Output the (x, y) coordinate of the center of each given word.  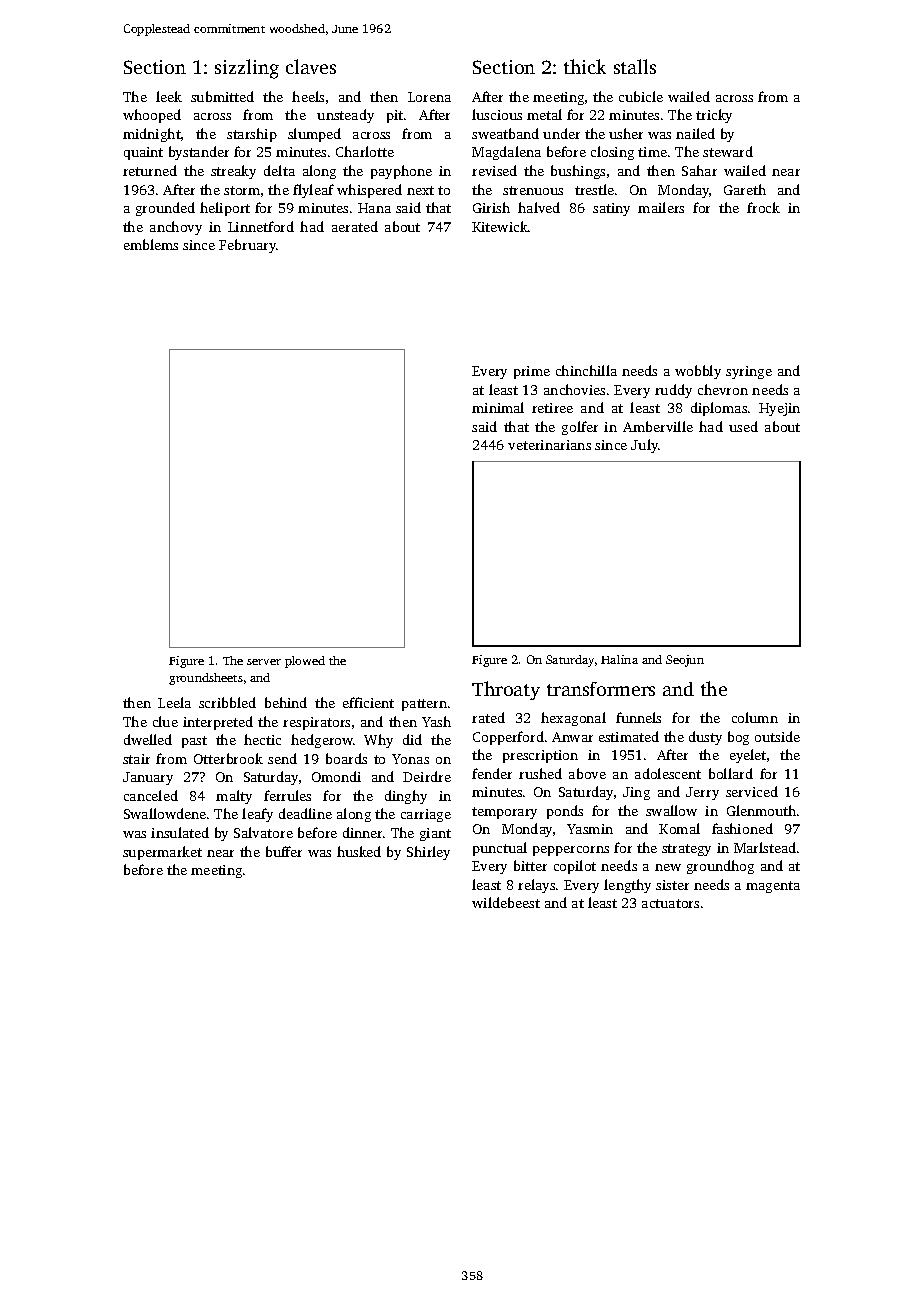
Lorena (429, 97)
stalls (635, 66)
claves (311, 66)
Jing (636, 793)
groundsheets (206, 679)
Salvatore (263, 832)
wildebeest (506, 902)
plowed (305, 662)
